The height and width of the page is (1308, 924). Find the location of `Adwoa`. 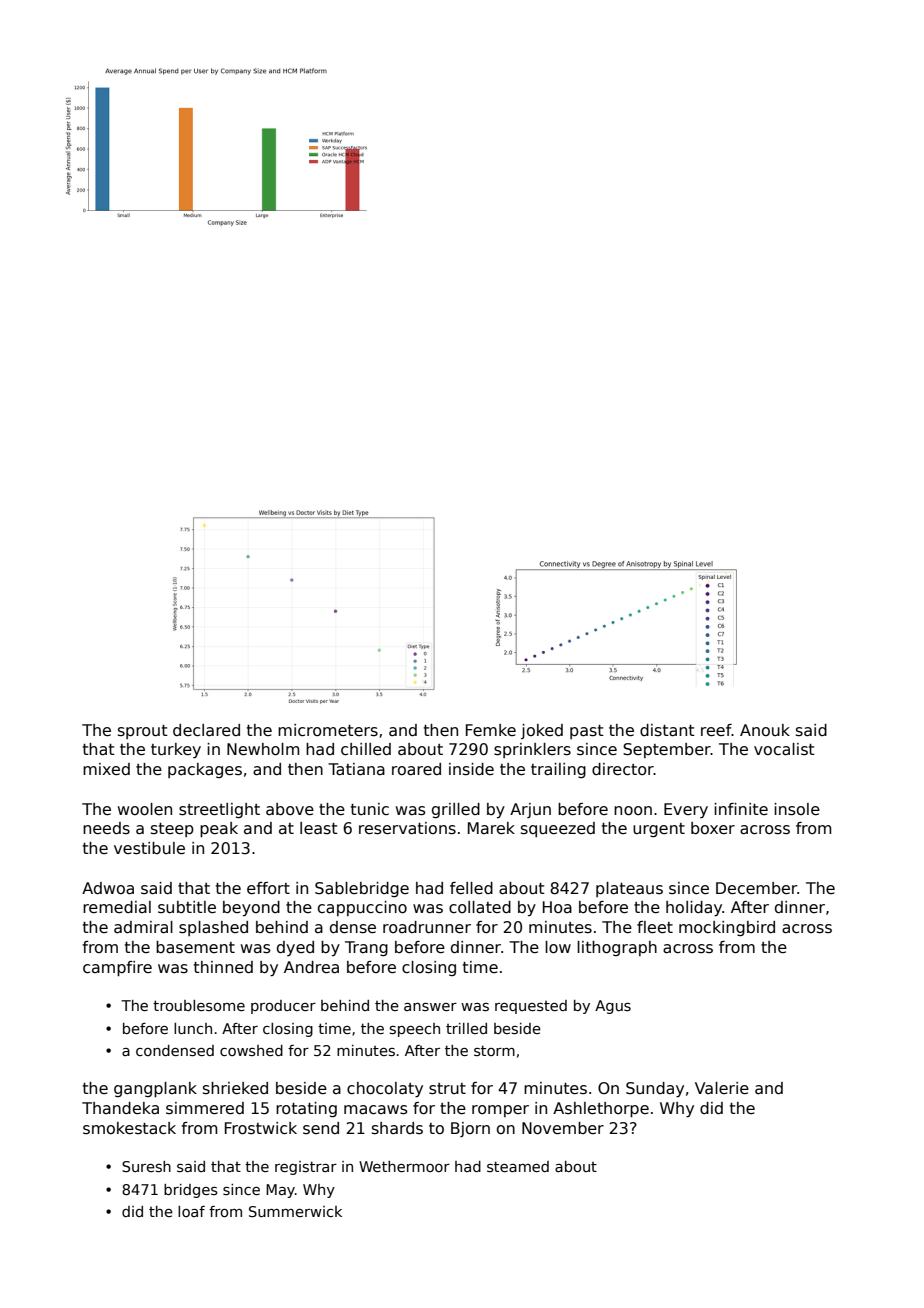

Adwoa is located at coordinates (108, 888).
